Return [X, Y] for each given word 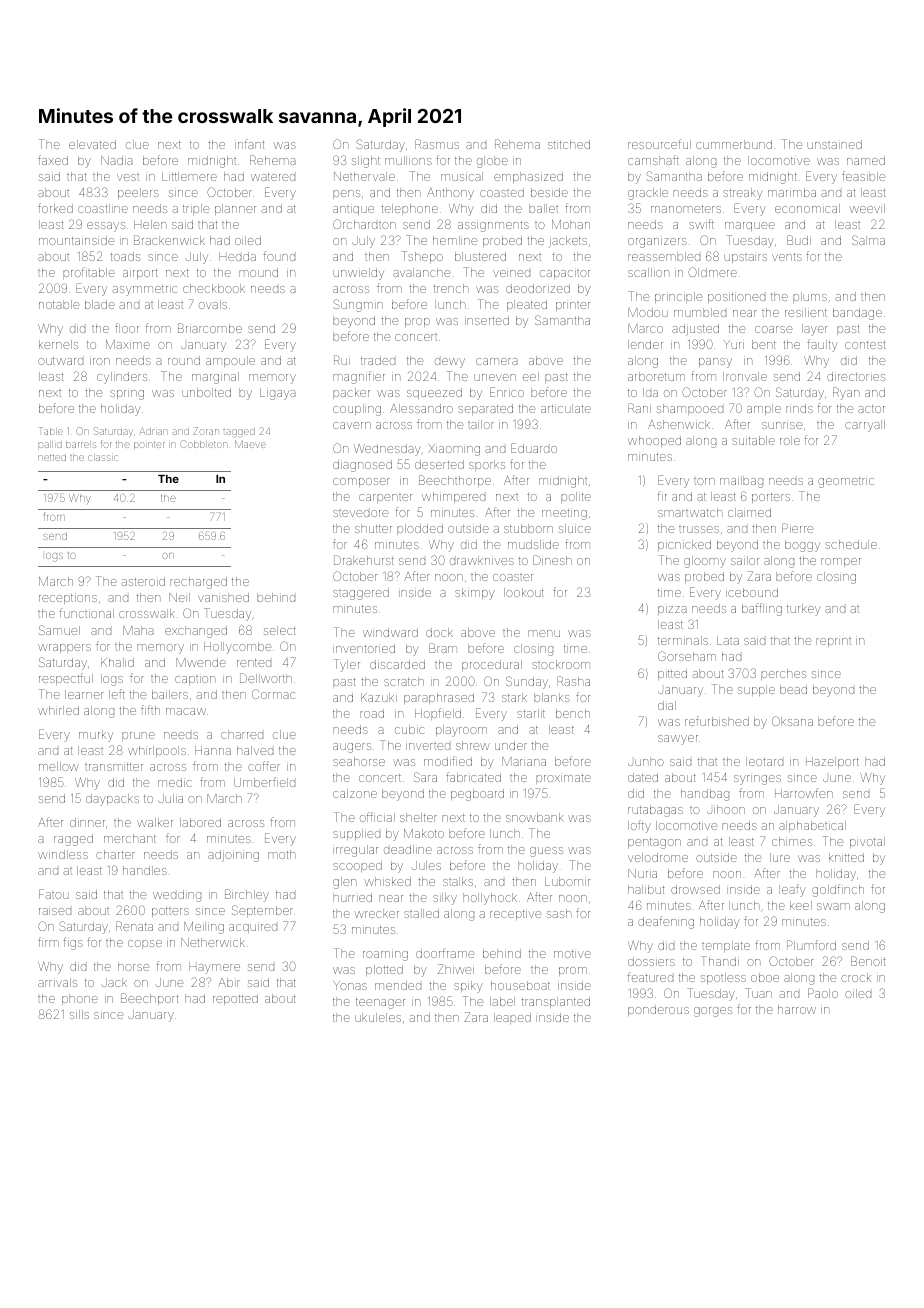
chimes [792, 841]
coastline [103, 208]
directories [856, 376]
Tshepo [422, 257]
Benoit [868, 961]
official [377, 817]
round [184, 360]
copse [145, 944]
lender [645, 344]
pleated [527, 305]
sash [559, 913]
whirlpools [157, 751]
